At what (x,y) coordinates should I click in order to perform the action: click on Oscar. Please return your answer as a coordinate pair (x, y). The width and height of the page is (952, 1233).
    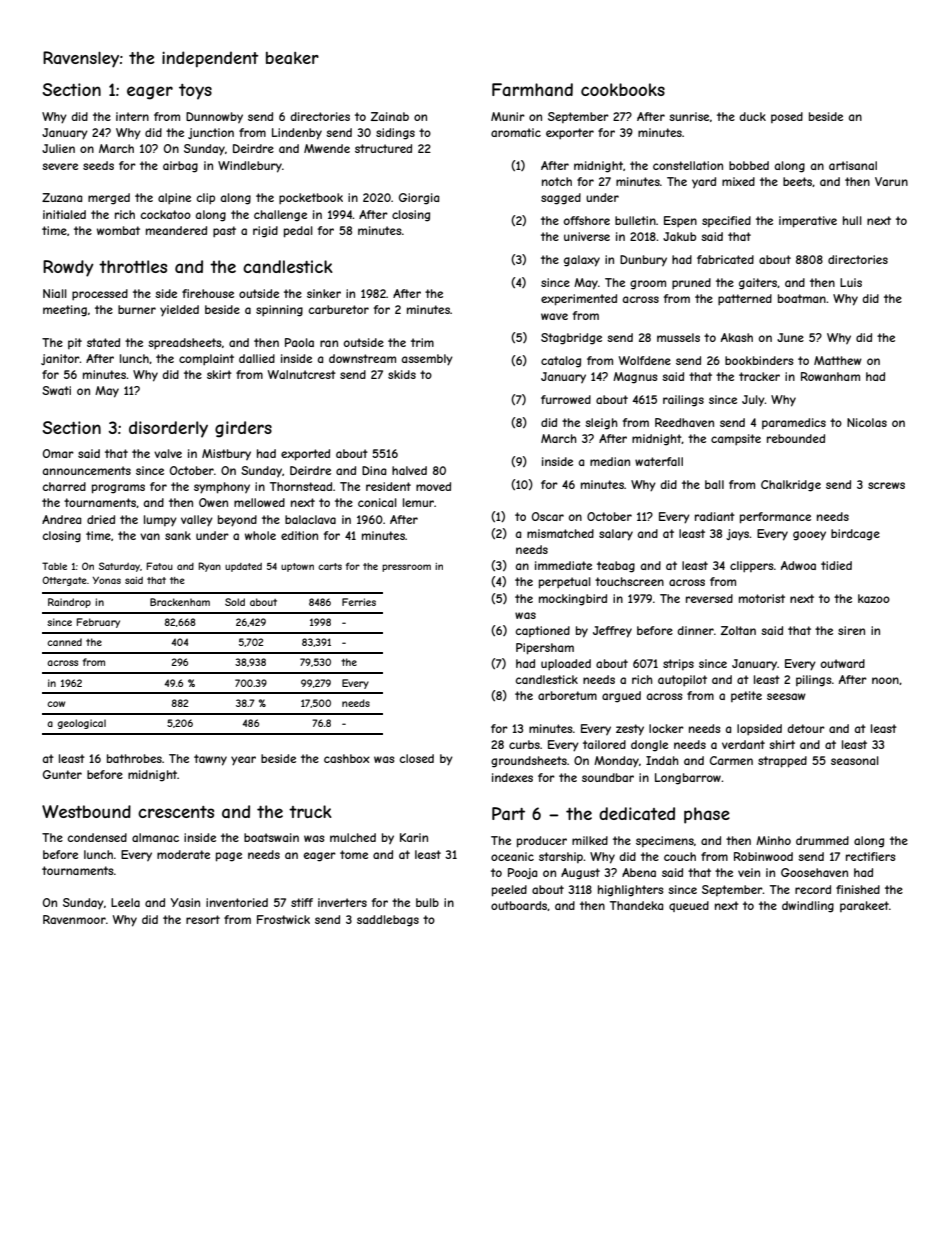
    Looking at the image, I should click on (548, 516).
